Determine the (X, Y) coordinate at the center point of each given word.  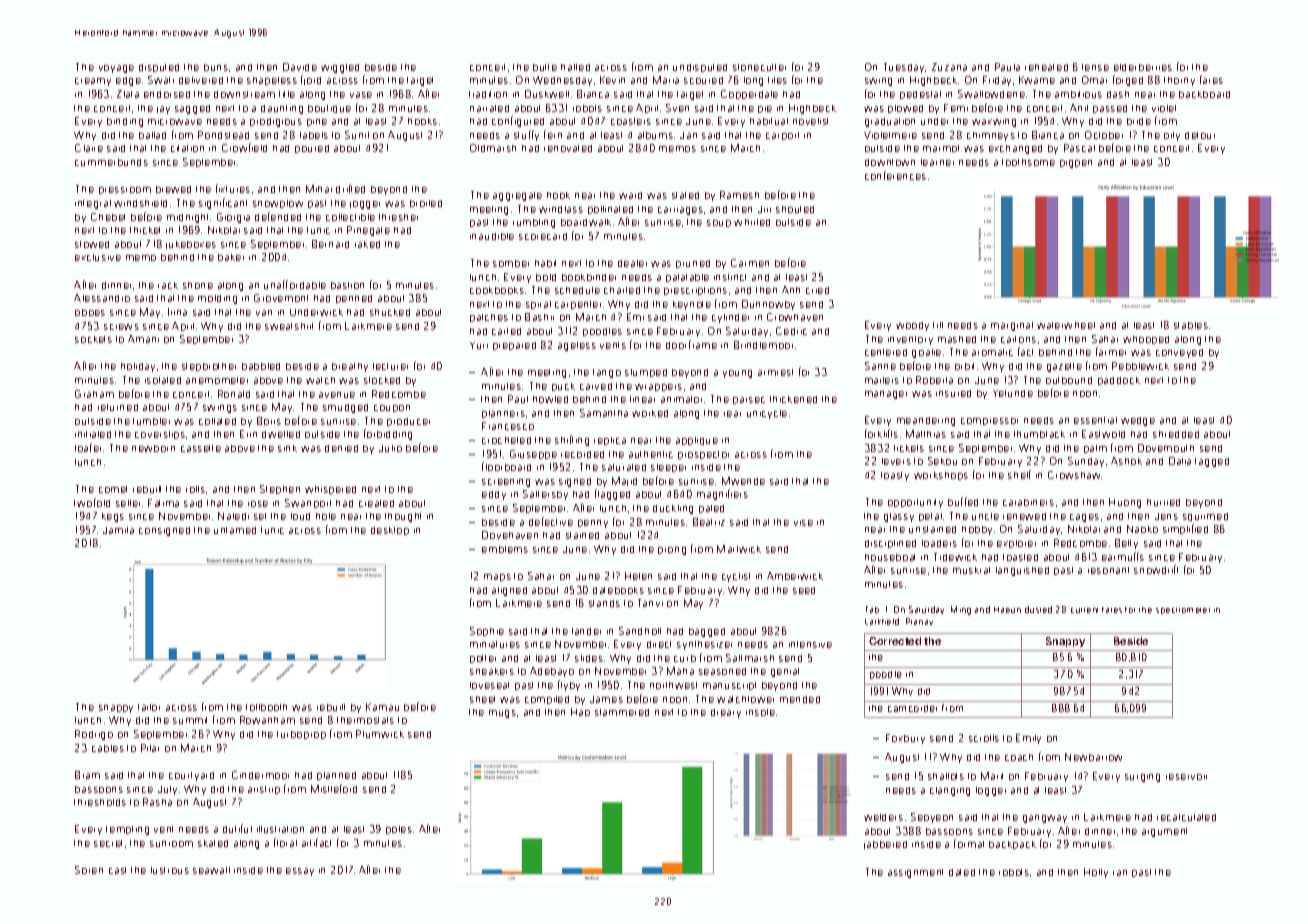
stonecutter (759, 67)
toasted (1020, 557)
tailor (149, 707)
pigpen (1076, 164)
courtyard (191, 776)
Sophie (487, 631)
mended (800, 699)
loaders (939, 543)
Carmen (750, 263)
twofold (92, 502)
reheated (1046, 67)
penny (593, 524)
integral (93, 204)
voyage (116, 69)
